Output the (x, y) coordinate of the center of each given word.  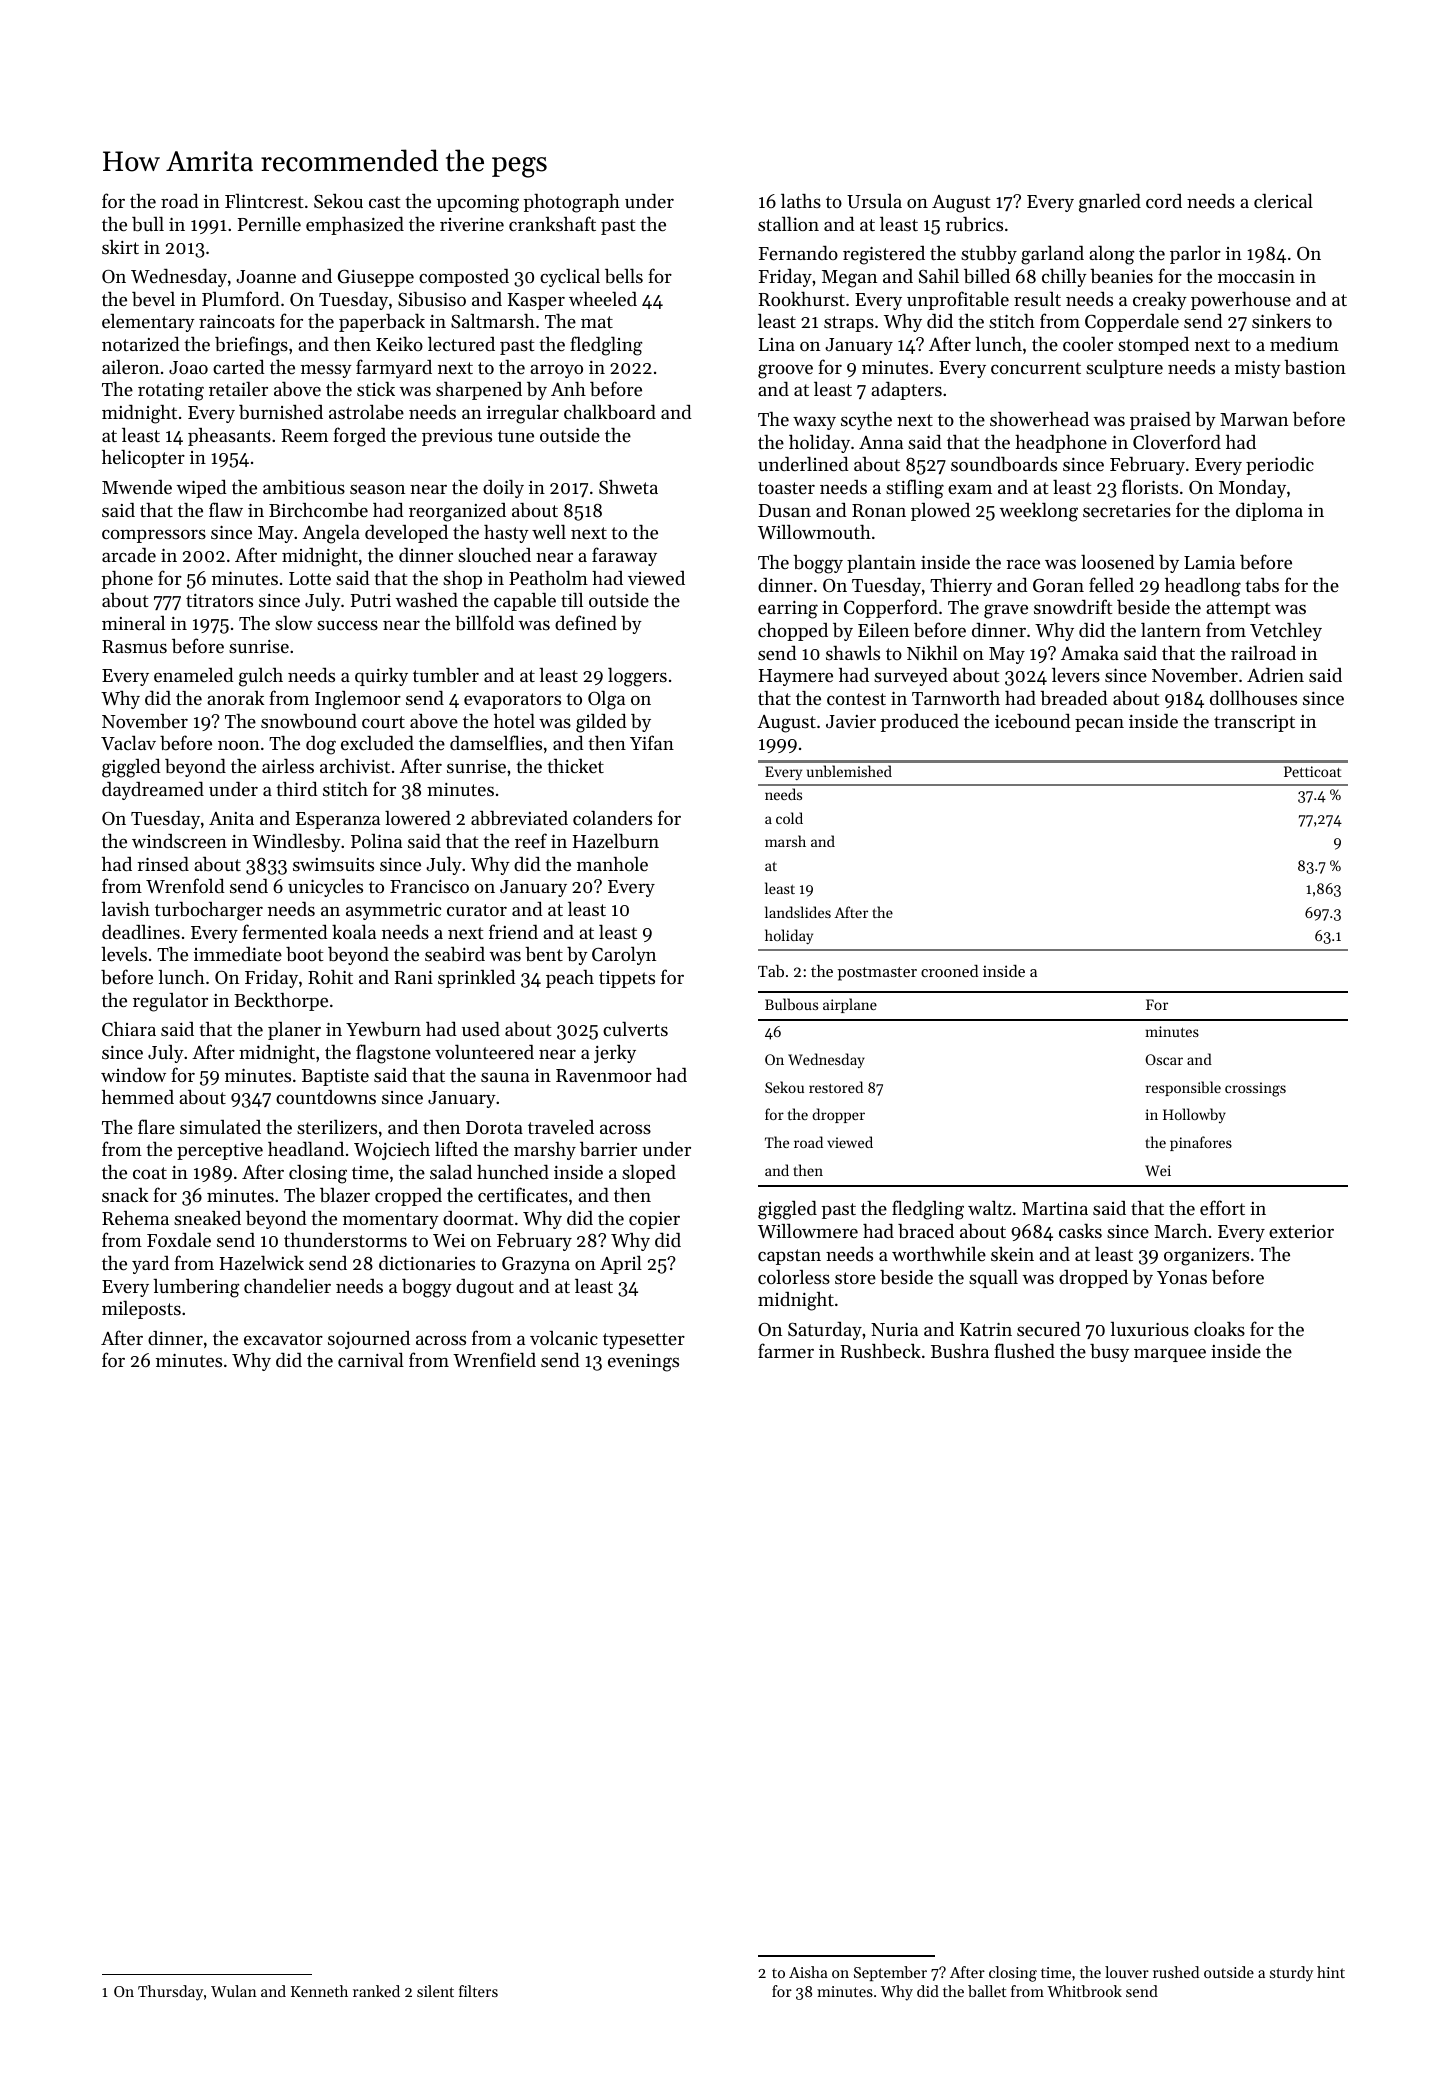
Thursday (170, 1993)
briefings (251, 346)
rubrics (974, 224)
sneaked (207, 1218)
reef (531, 840)
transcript (1254, 723)
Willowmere (808, 1230)
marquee (1170, 1355)
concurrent (1036, 368)
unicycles (325, 888)
